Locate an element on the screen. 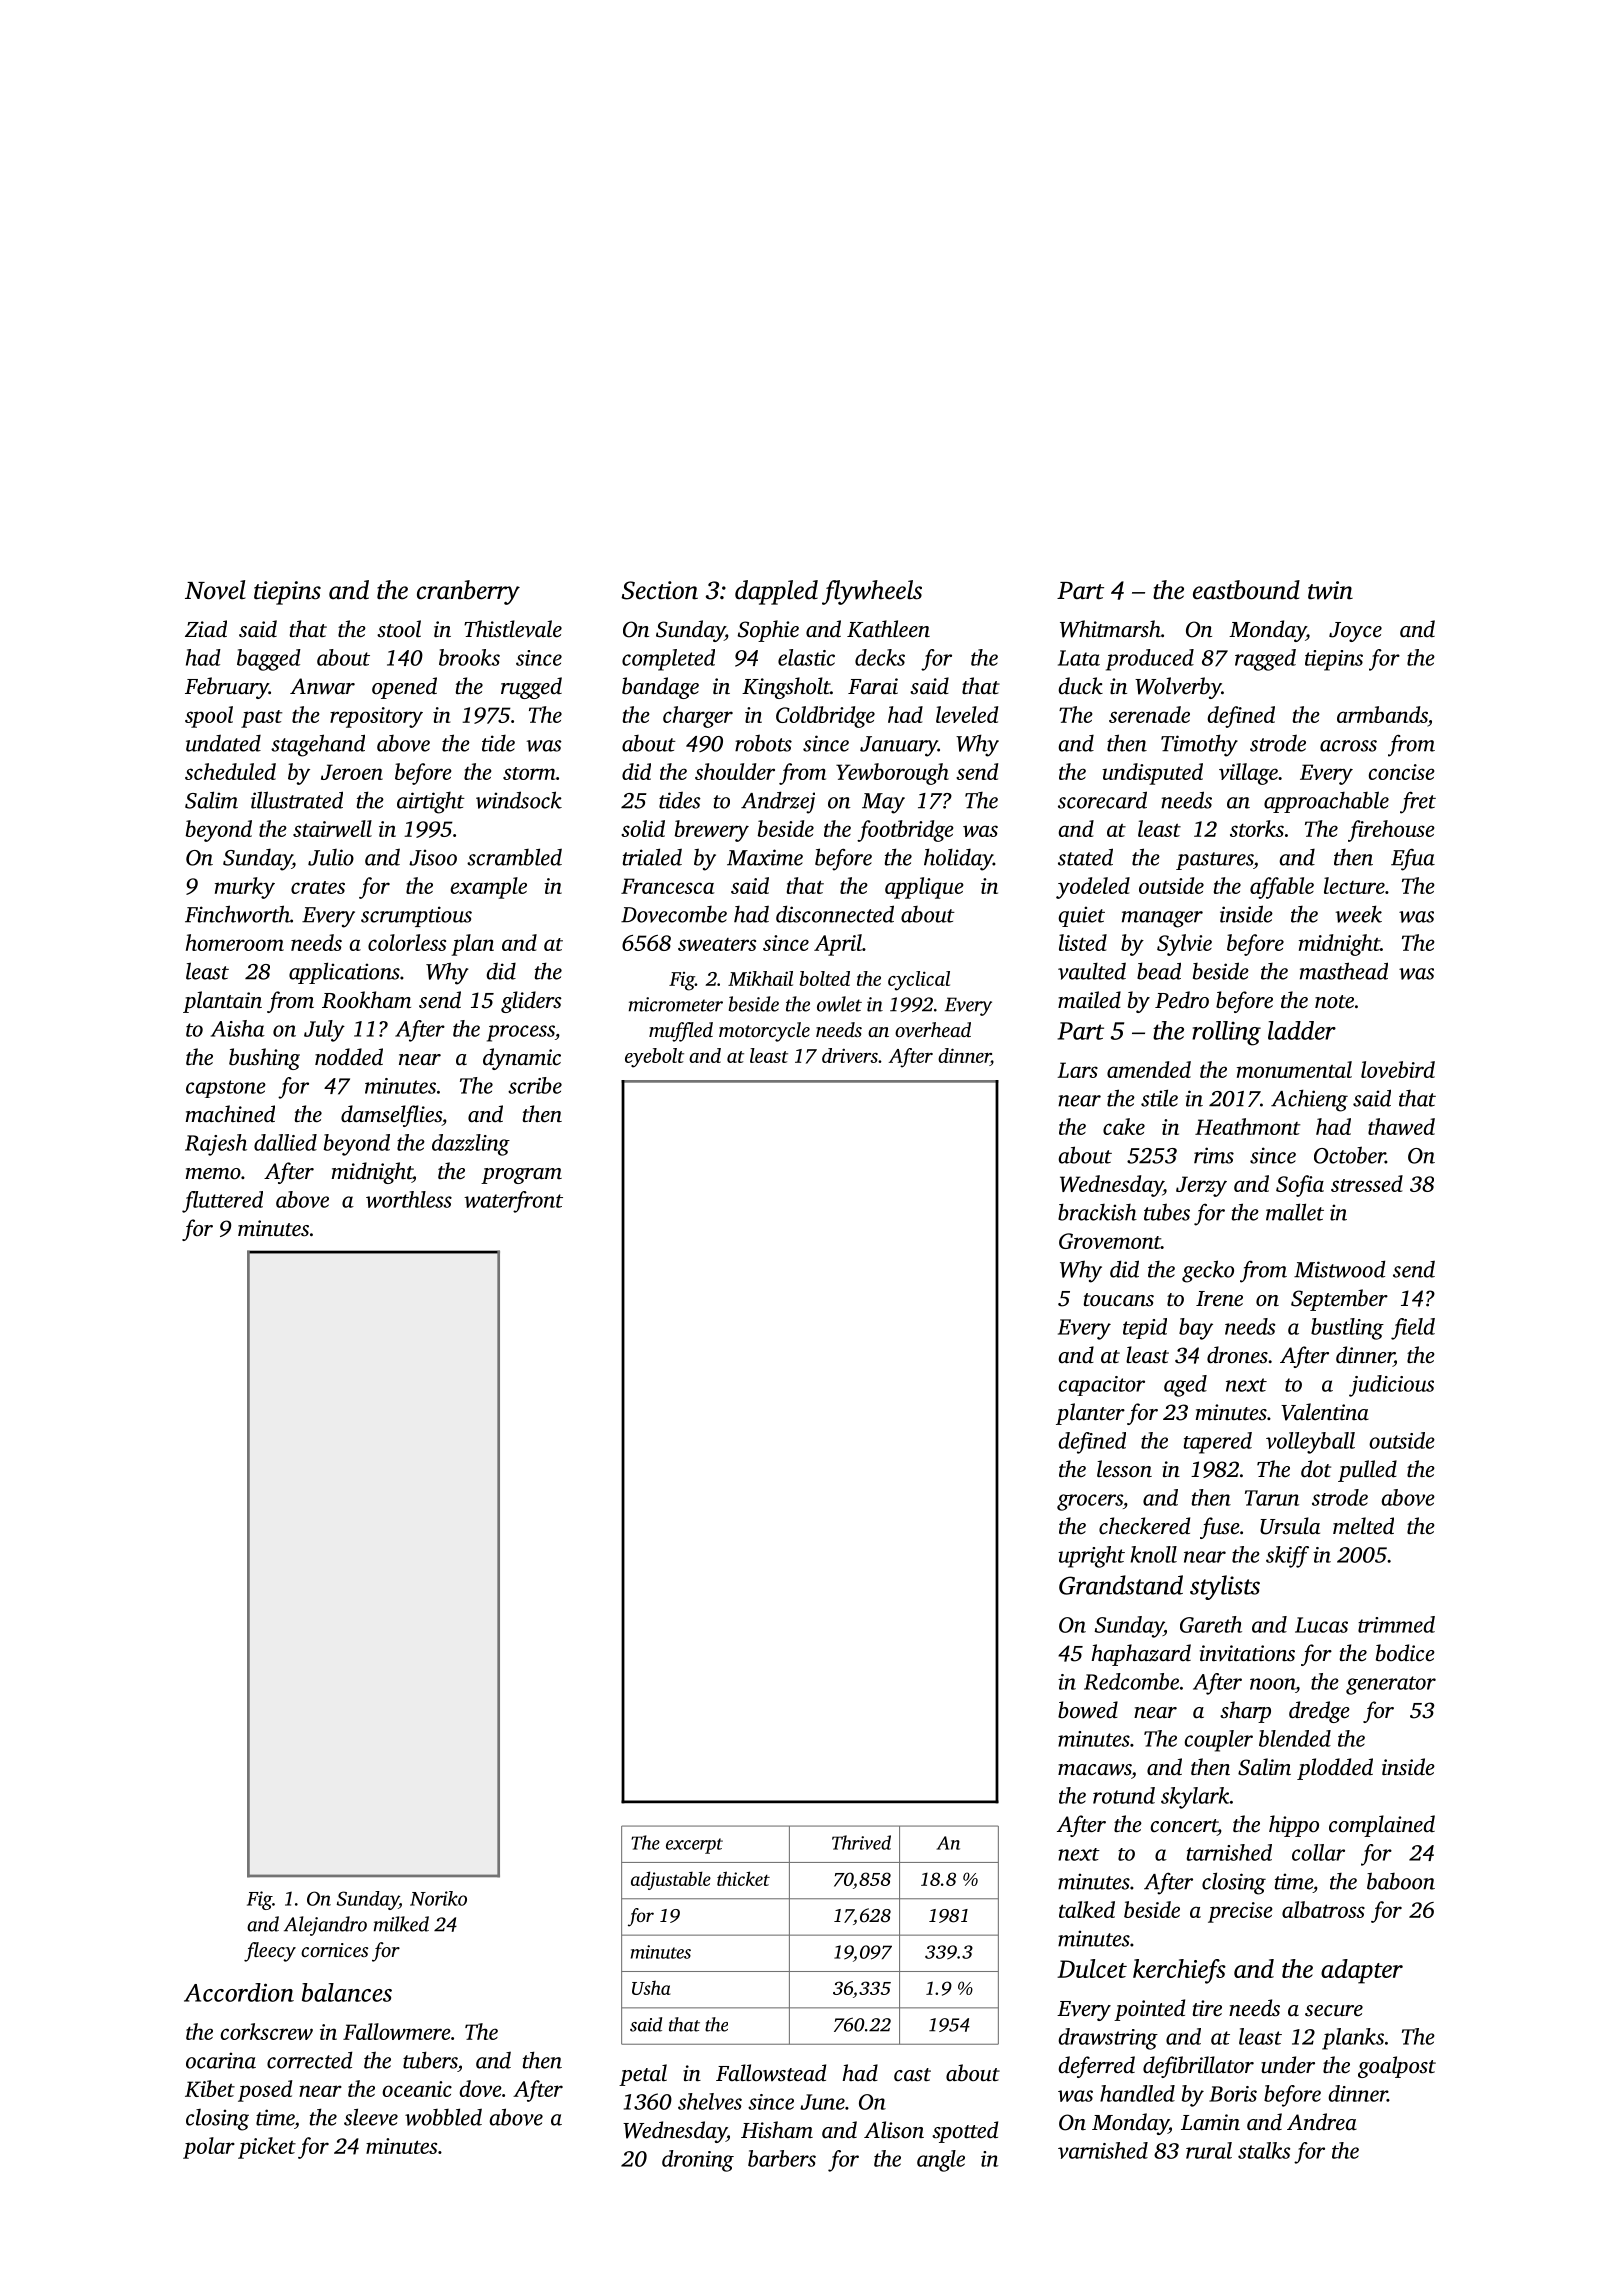 This screenshot has height=2292, width=1620. listed is located at coordinates (1083, 942).
